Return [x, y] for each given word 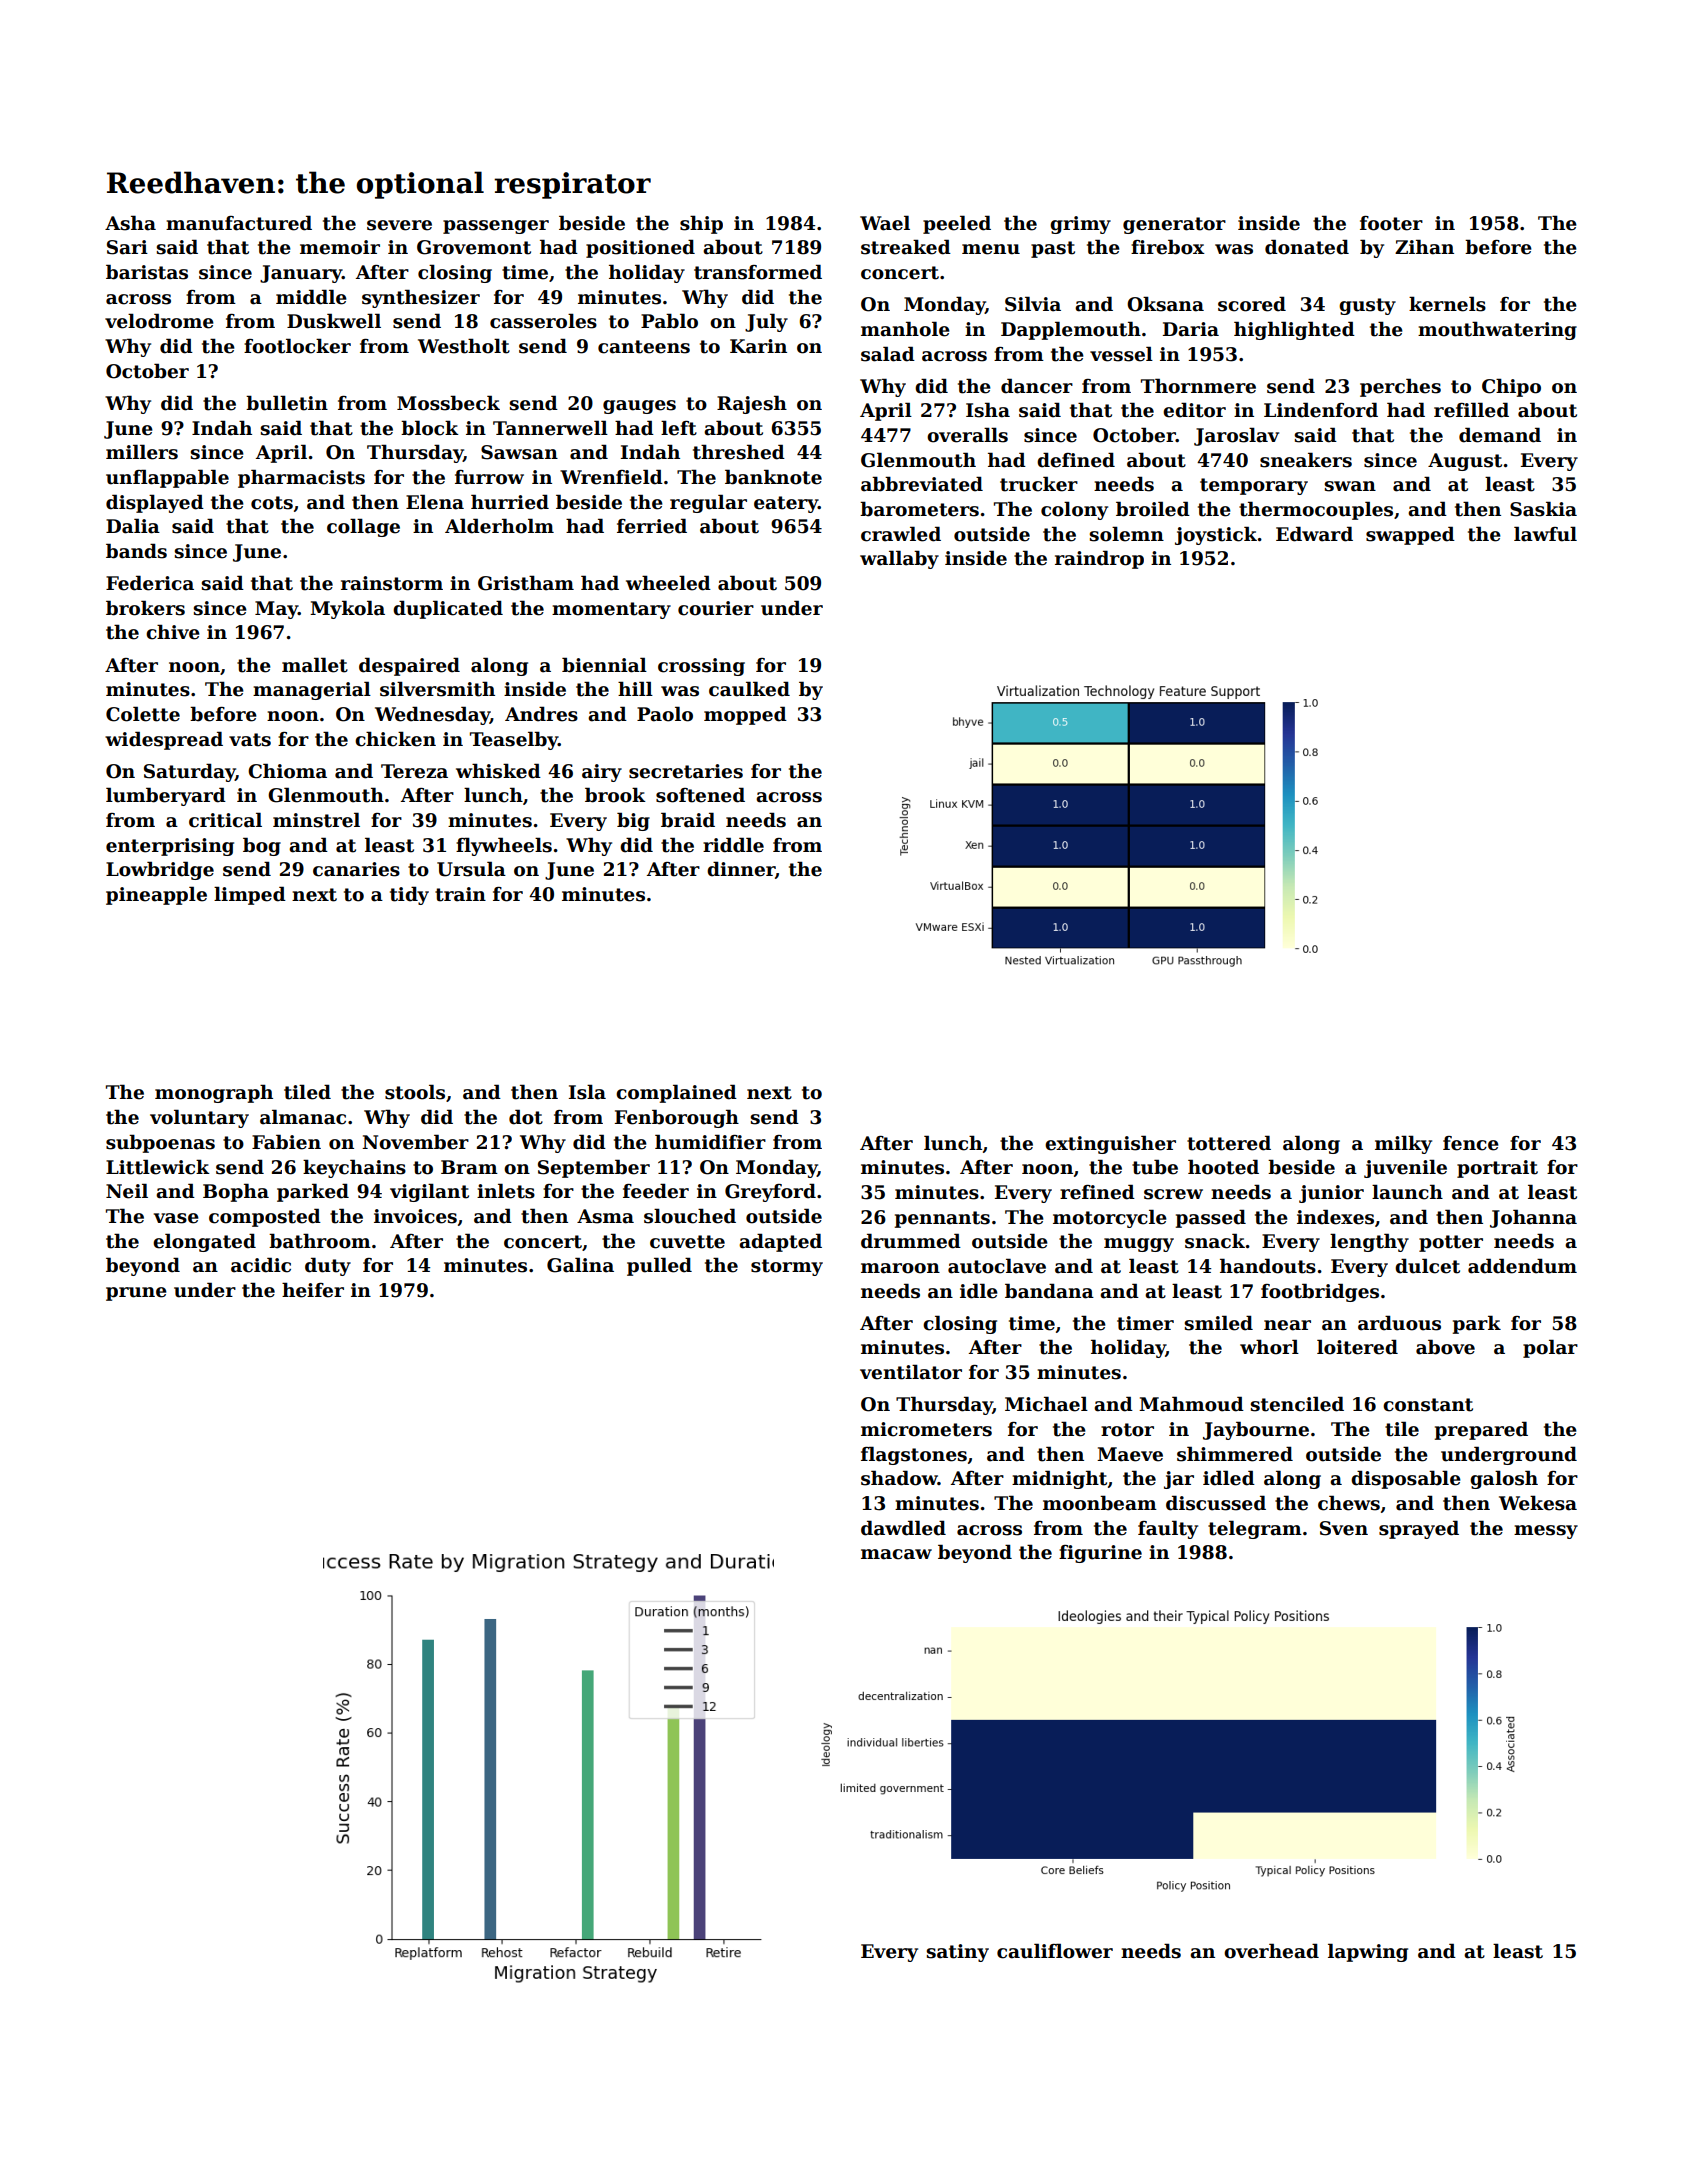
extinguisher [1110, 1144]
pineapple [156, 895]
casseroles [543, 321]
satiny [957, 1953]
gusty [1367, 306]
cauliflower [1055, 1951]
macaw [896, 1554]
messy [1546, 1532]
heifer [313, 1290]
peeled [957, 224]
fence [1471, 1143]
